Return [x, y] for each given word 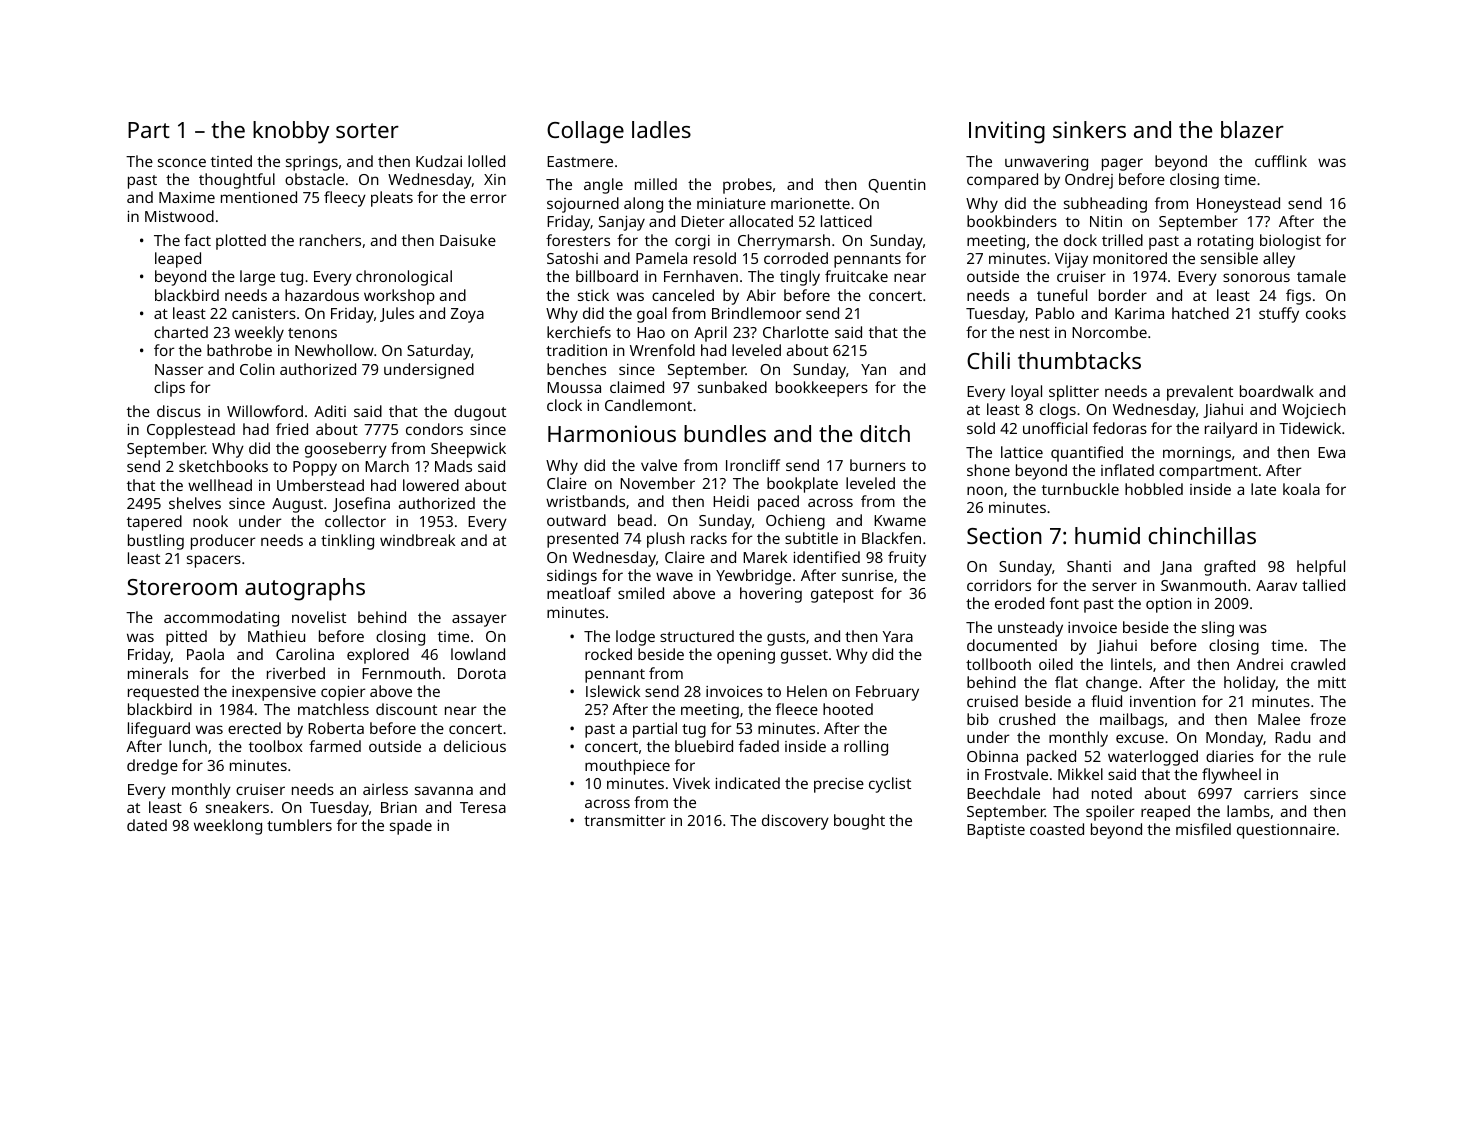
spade [411, 827]
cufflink [1281, 161]
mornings [1197, 454]
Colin [257, 369]
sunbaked [732, 387]
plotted [241, 242]
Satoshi [572, 258]
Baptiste [996, 831]
